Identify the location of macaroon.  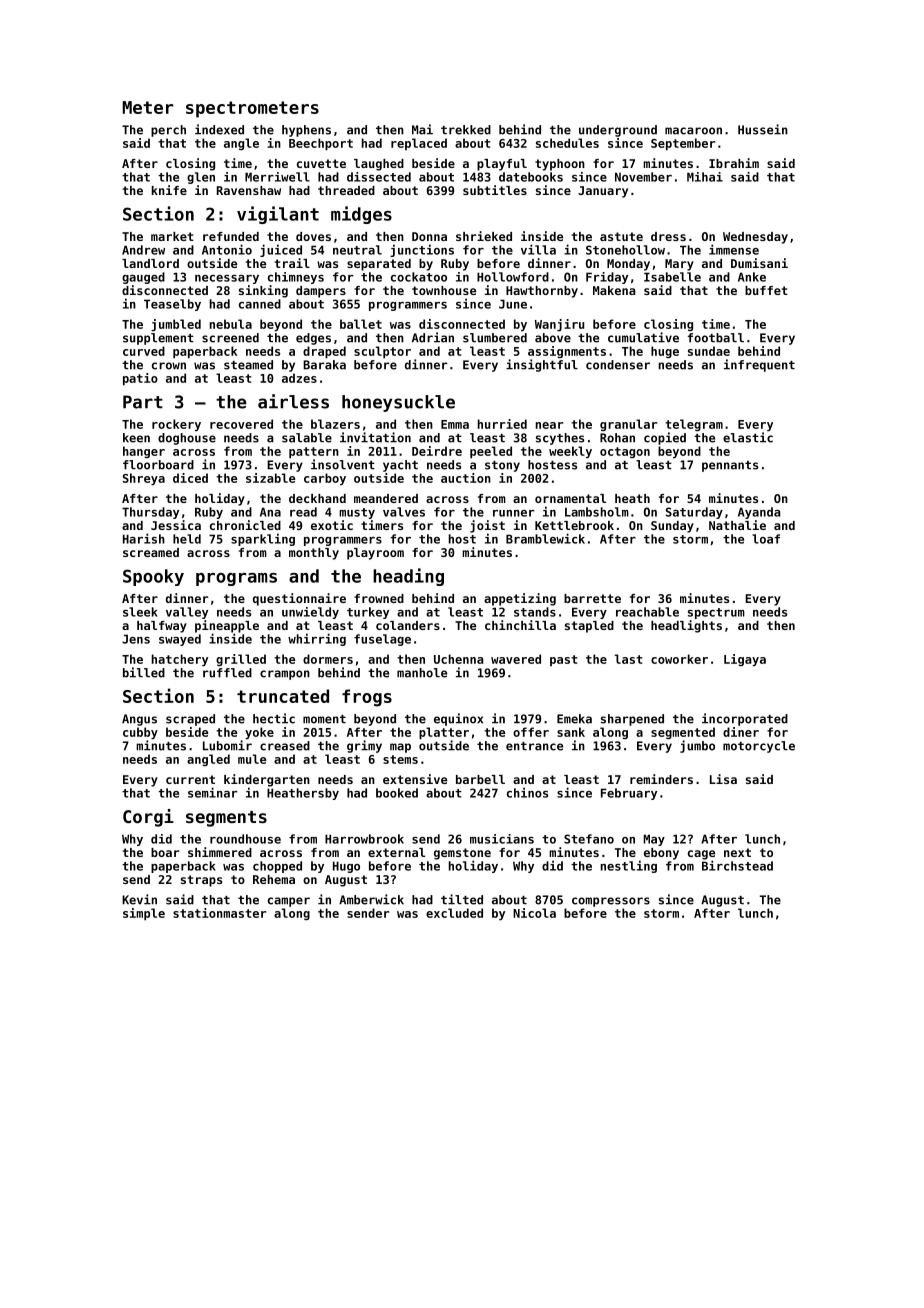
(693, 131).
